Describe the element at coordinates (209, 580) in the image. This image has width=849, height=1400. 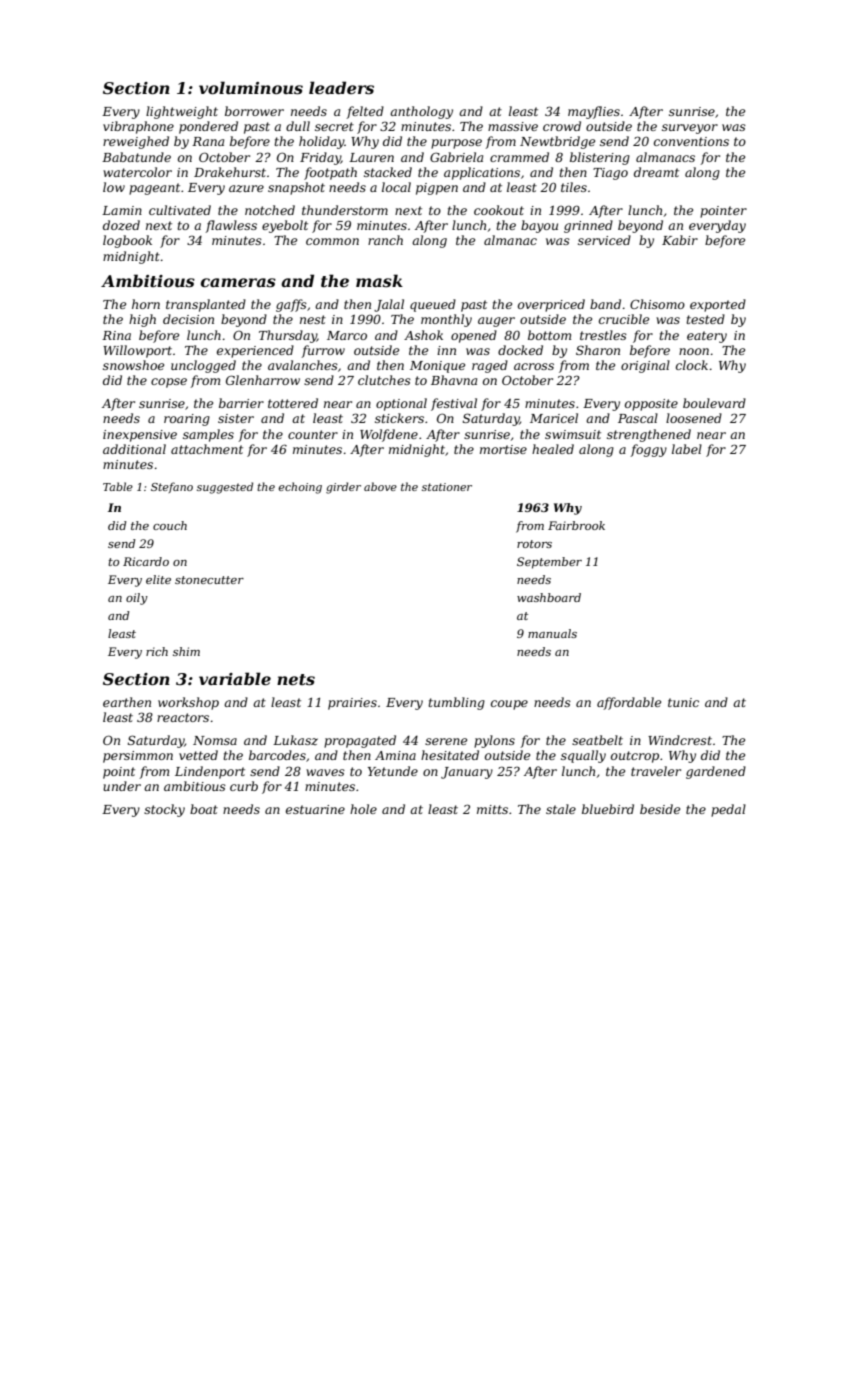
I see `stonecutter` at that location.
